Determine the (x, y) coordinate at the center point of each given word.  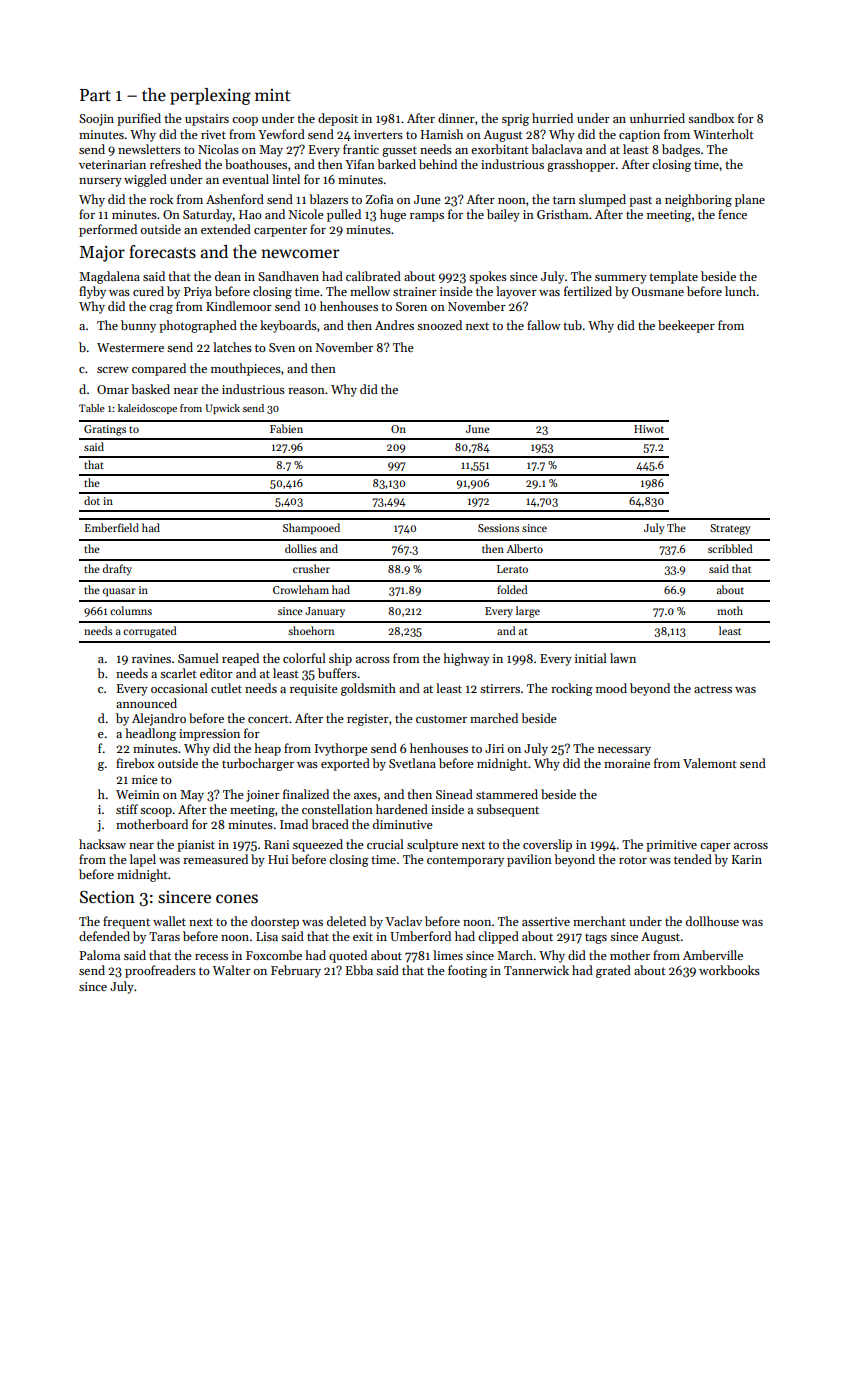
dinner (456, 118)
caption (639, 136)
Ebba (359, 970)
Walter (232, 970)
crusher (311, 568)
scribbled (730, 548)
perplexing (210, 96)
